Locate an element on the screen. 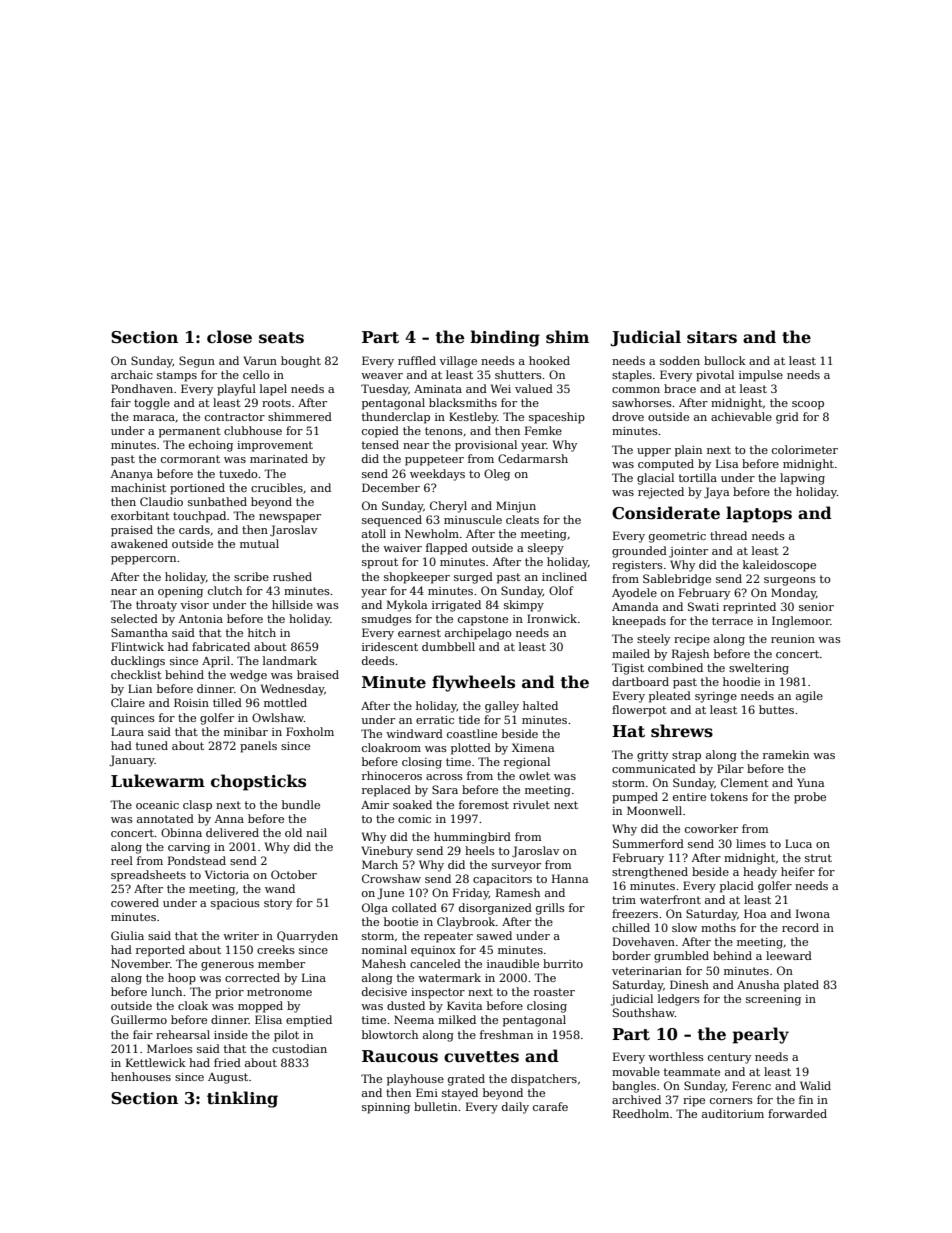 The height and width of the screenshot is (1233, 952). sodden is located at coordinates (680, 360).
